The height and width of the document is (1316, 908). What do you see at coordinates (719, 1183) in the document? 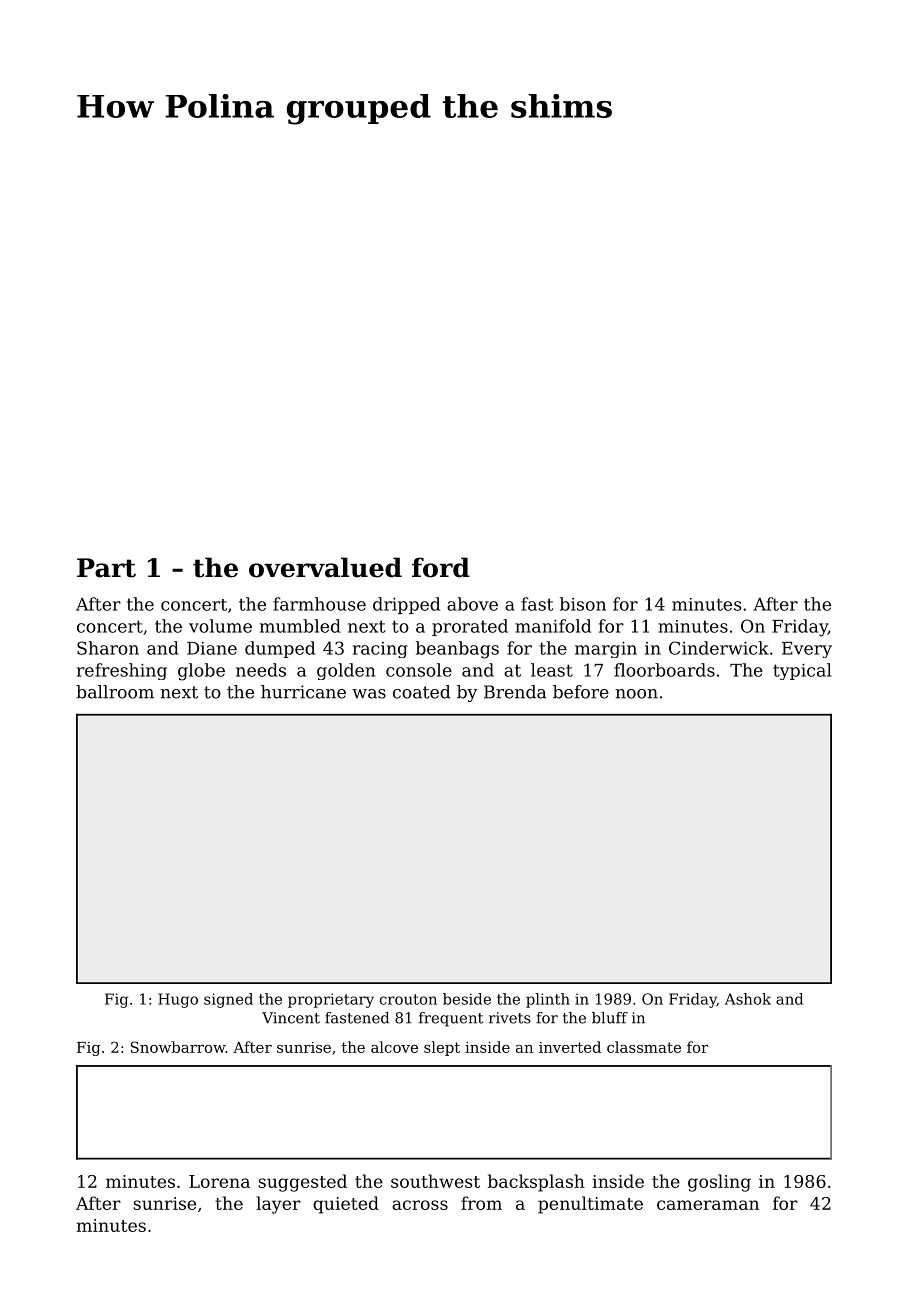
I see `gosling` at bounding box center [719, 1183].
